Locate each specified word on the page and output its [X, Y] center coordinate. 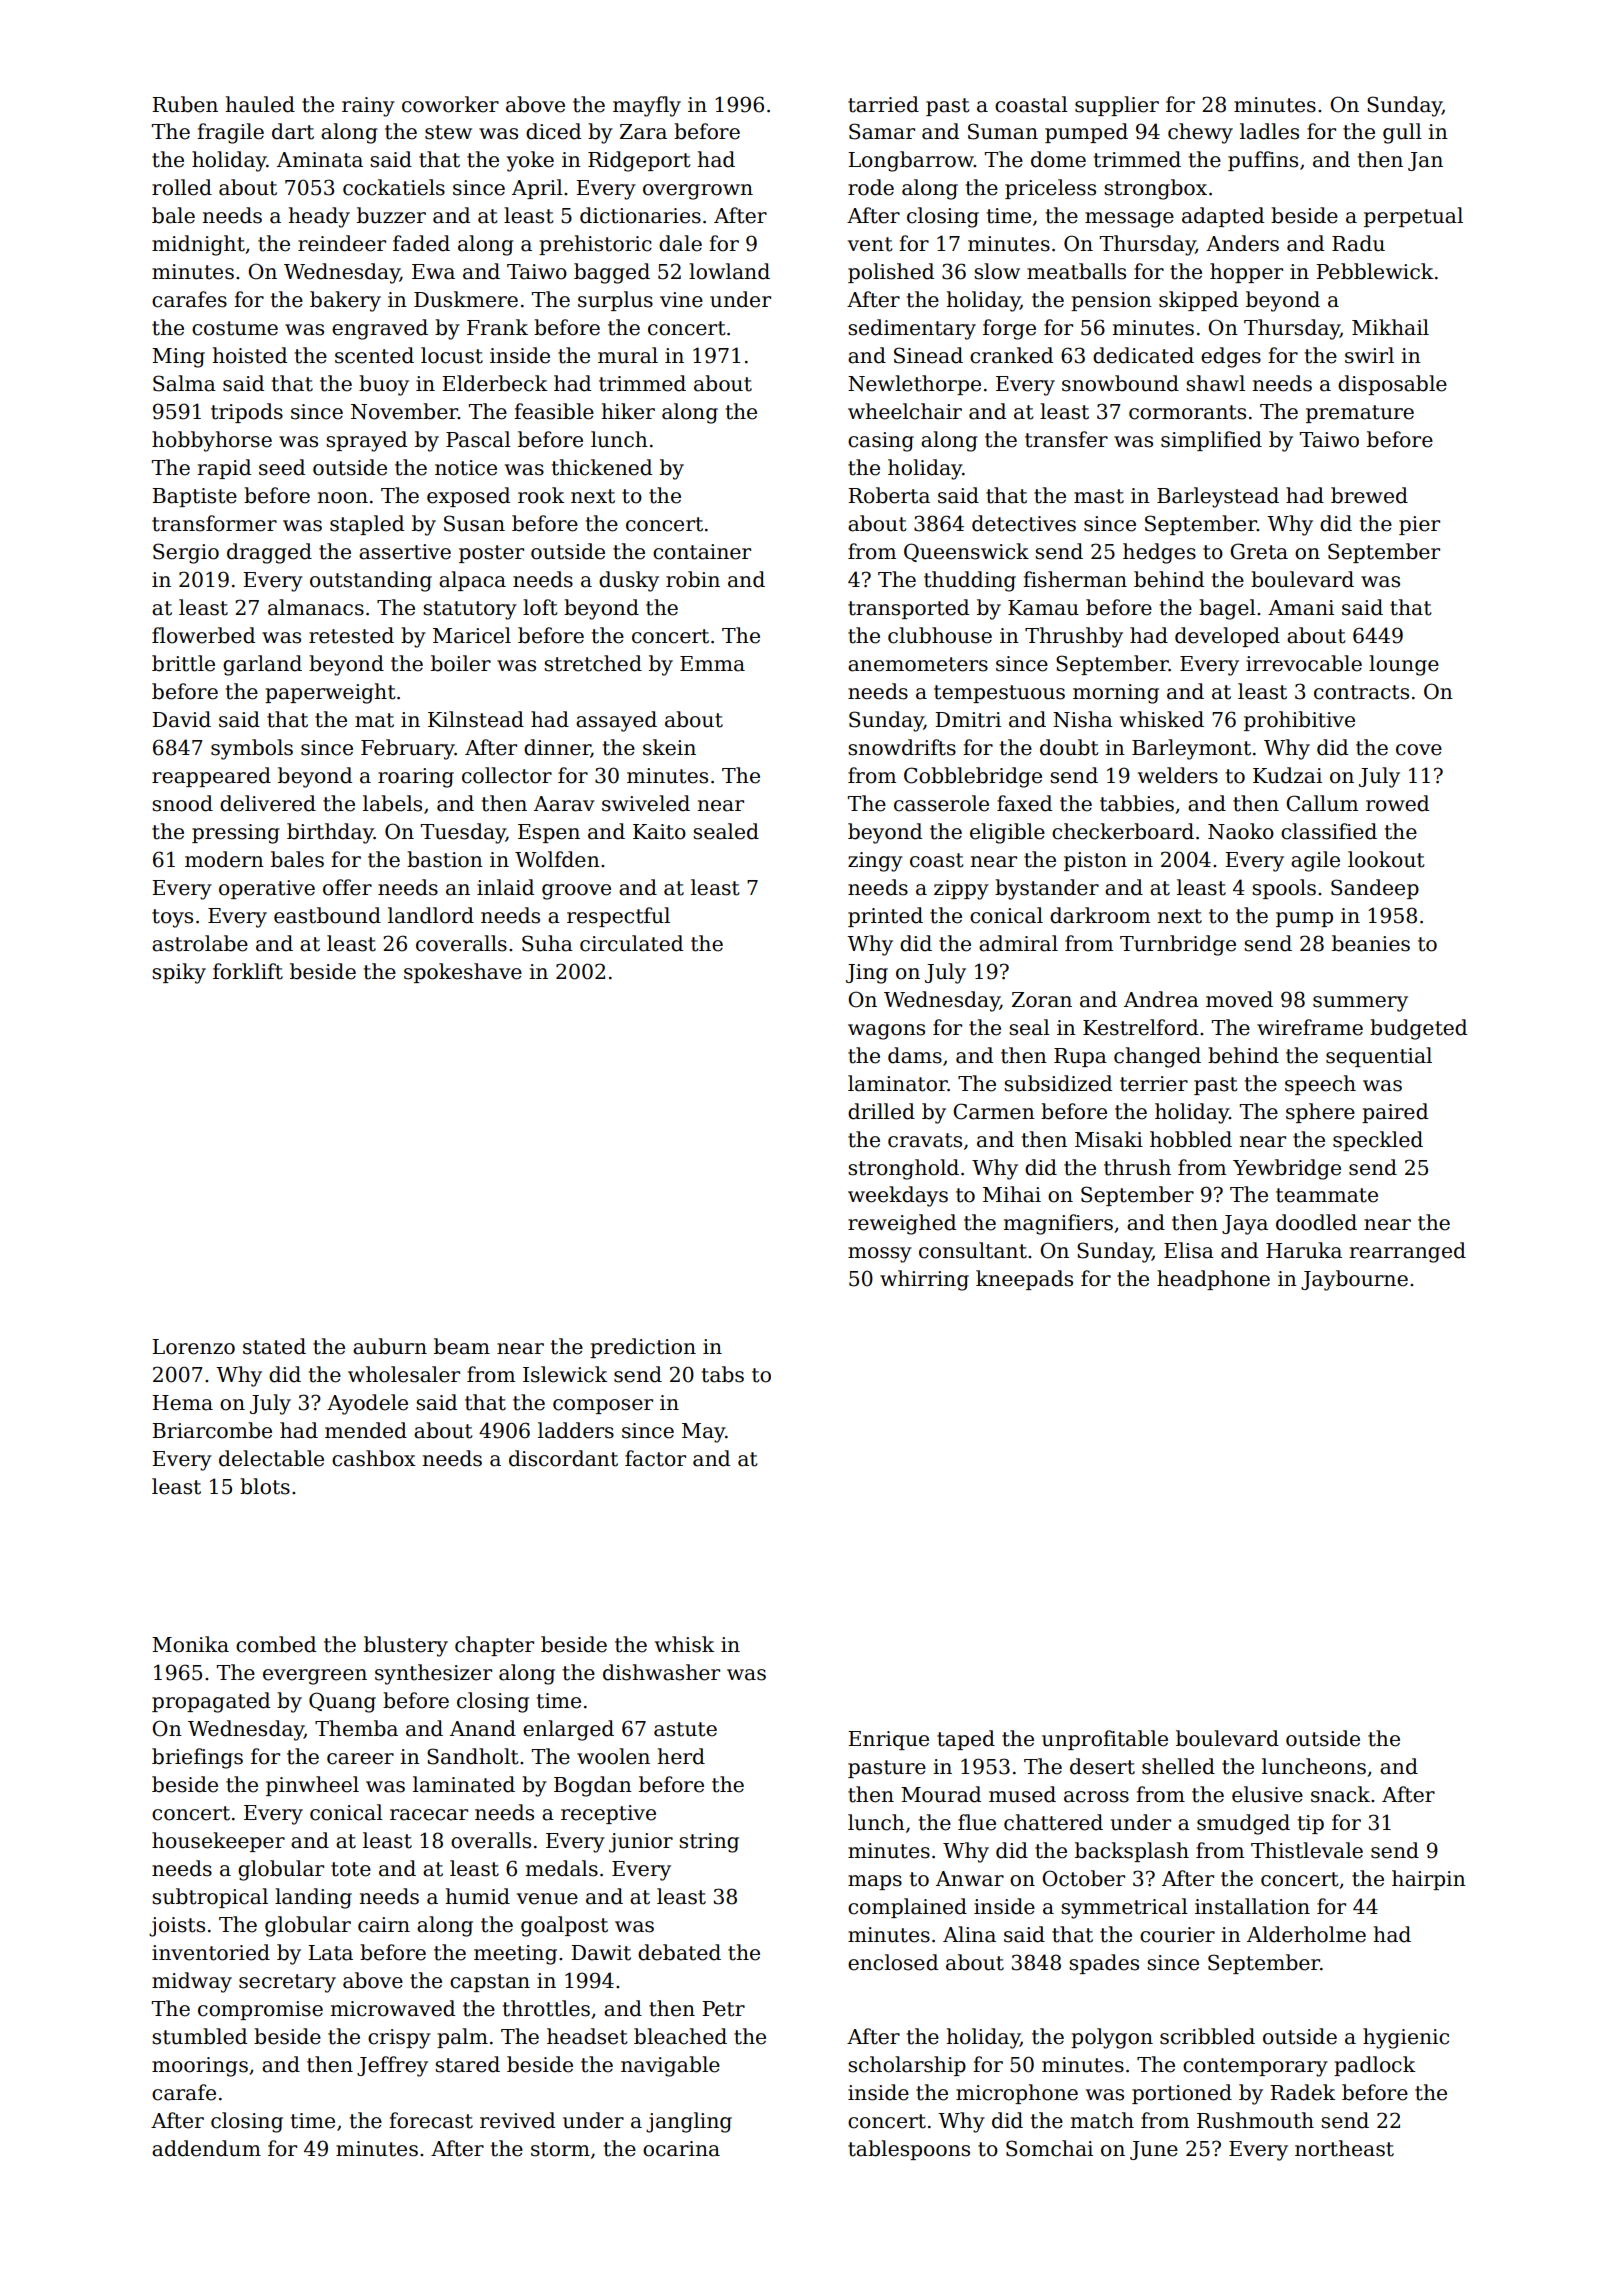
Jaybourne [1354, 1280]
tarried [883, 104]
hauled [260, 104]
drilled [881, 1111]
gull [1402, 133]
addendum [206, 2148]
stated [274, 1346]
